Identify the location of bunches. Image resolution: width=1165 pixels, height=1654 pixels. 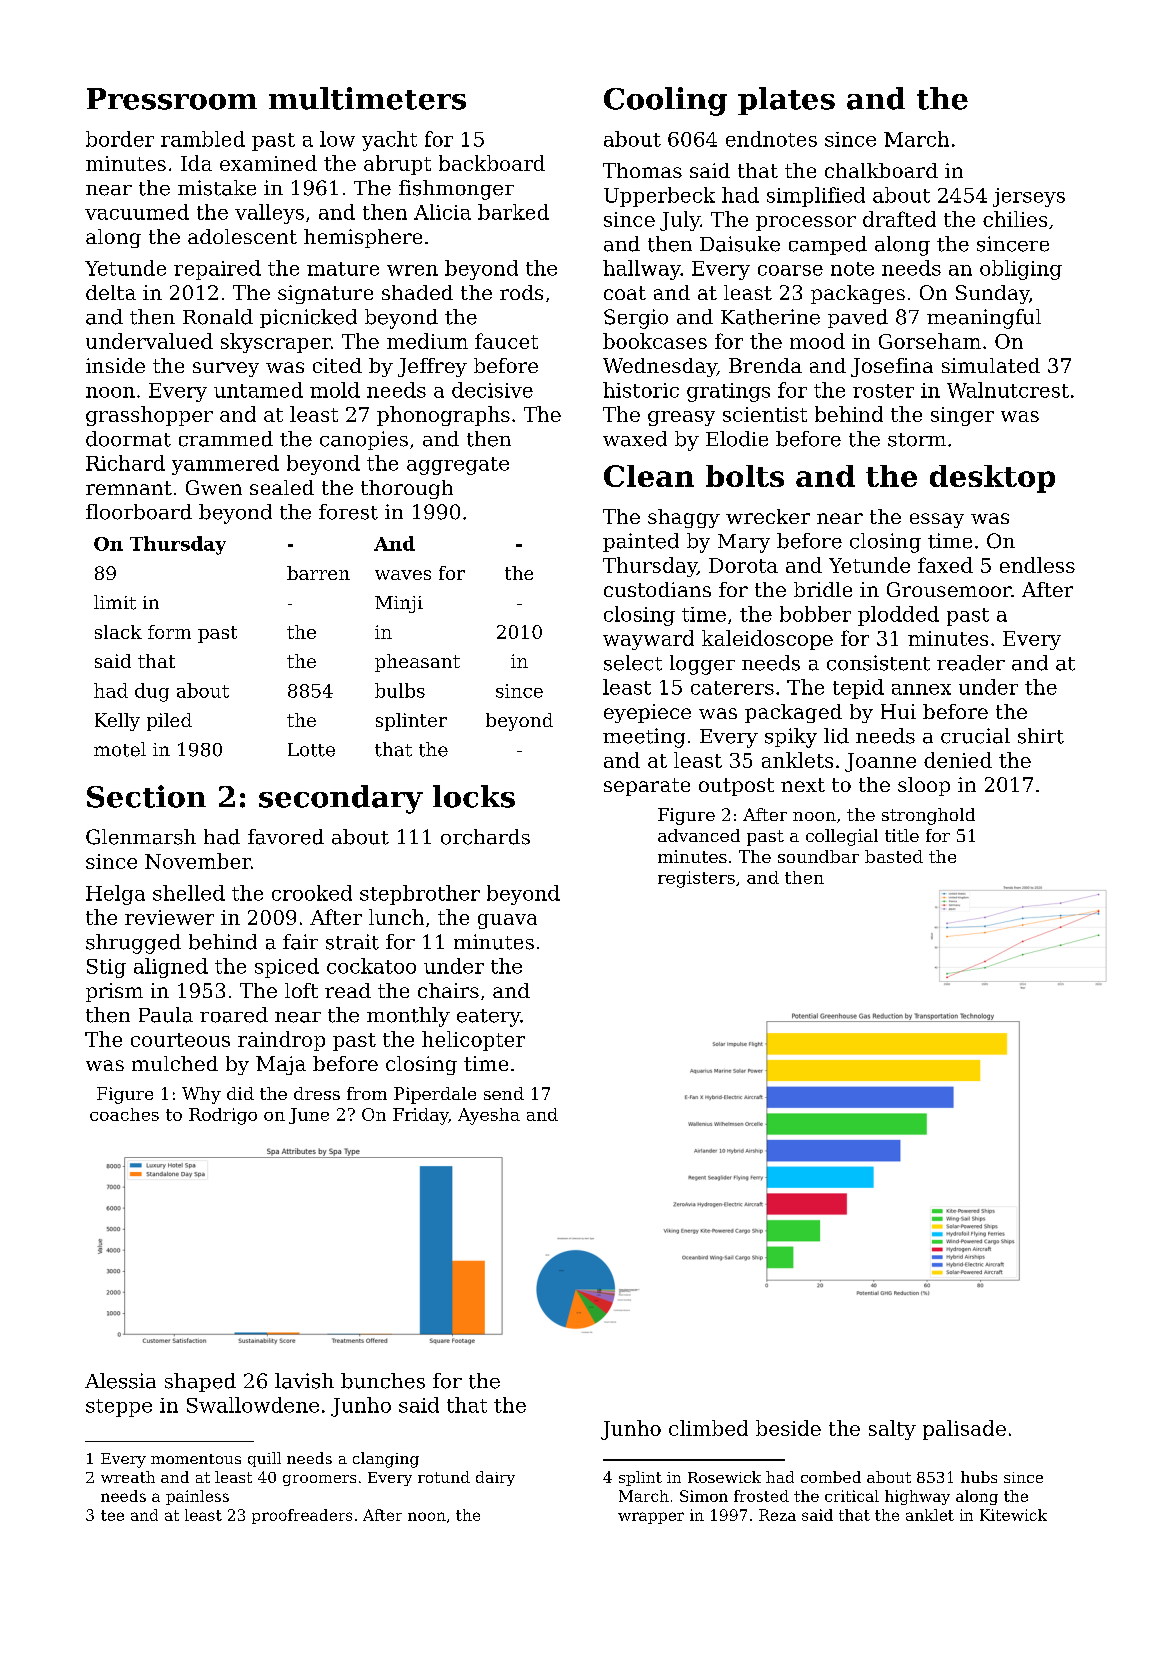
(383, 1381).
